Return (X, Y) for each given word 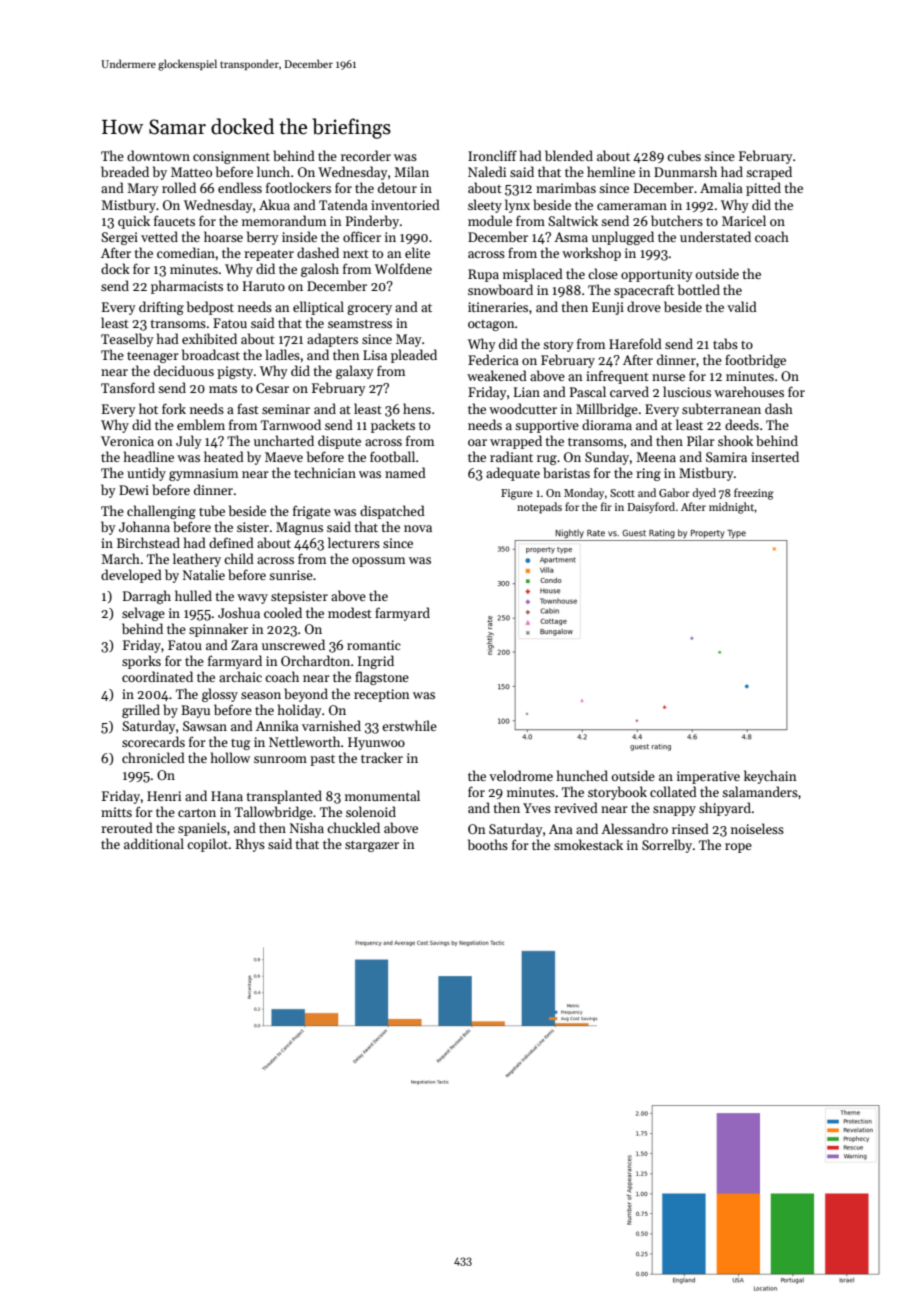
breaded (125, 171)
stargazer (372, 846)
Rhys (250, 845)
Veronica (127, 441)
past (322, 760)
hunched (582, 775)
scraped (769, 173)
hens (417, 408)
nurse (668, 377)
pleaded (414, 356)
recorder (366, 155)
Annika (277, 725)
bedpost (210, 308)
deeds (742, 424)
